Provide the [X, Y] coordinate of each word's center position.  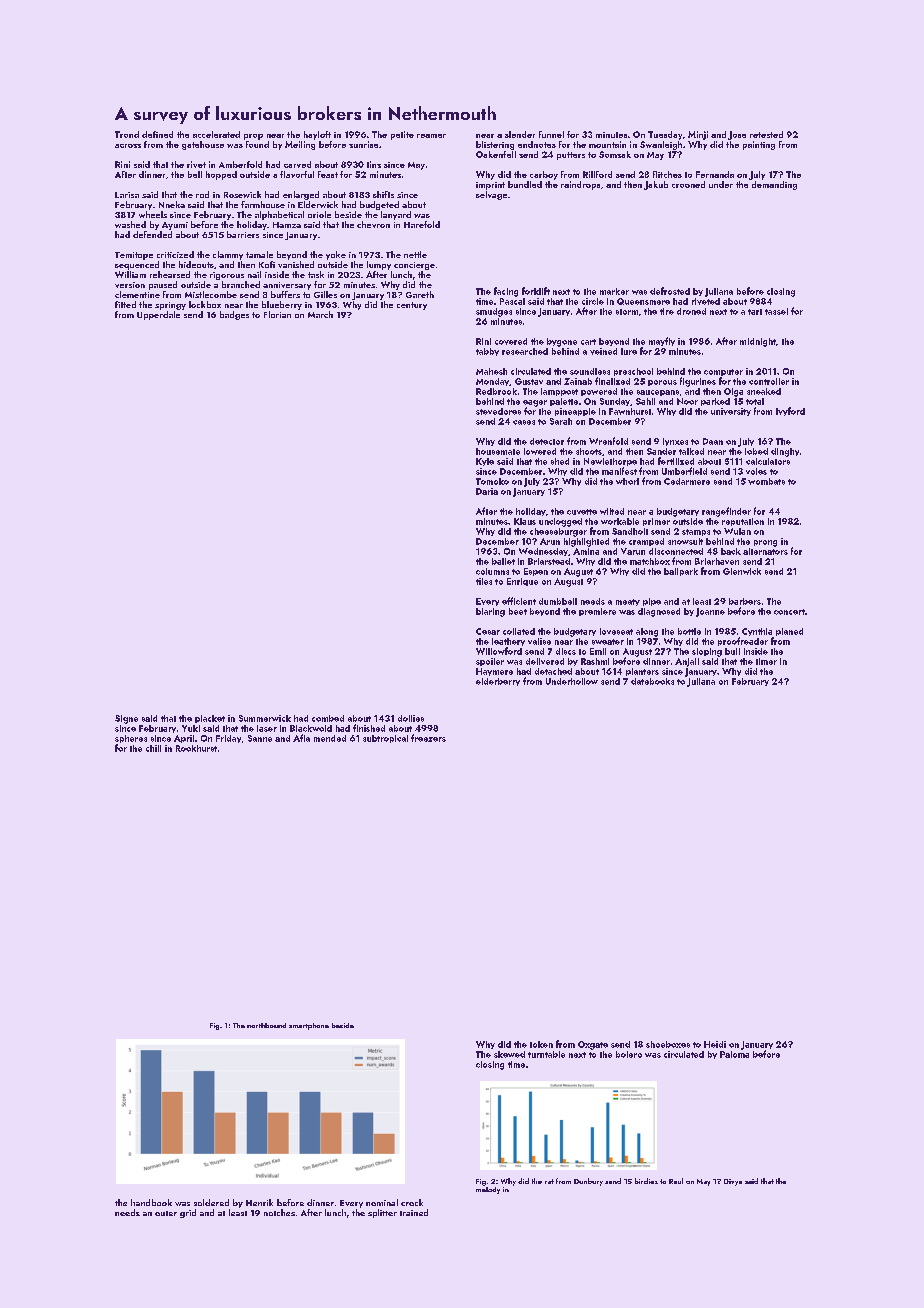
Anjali [687, 662]
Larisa [127, 195]
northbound [266, 1025]
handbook [151, 1202]
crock [412, 1202]
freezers [428, 738]
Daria [487, 491]
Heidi [715, 1044]
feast [328, 174]
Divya [733, 1182]
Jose [737, 135]
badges [234, 315]
